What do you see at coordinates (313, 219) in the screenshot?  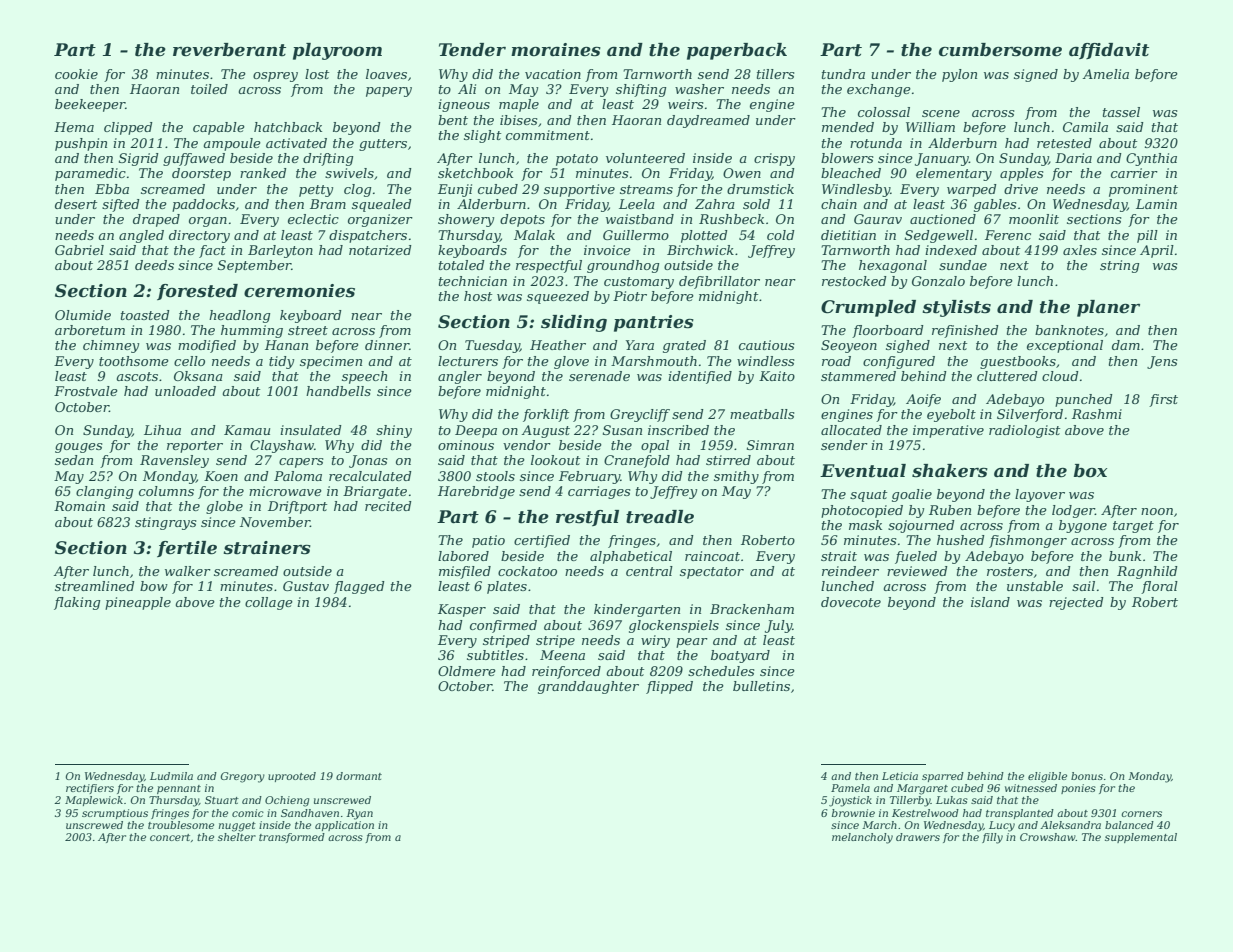 I see `eclectic` at bounding box center [313, 219].
